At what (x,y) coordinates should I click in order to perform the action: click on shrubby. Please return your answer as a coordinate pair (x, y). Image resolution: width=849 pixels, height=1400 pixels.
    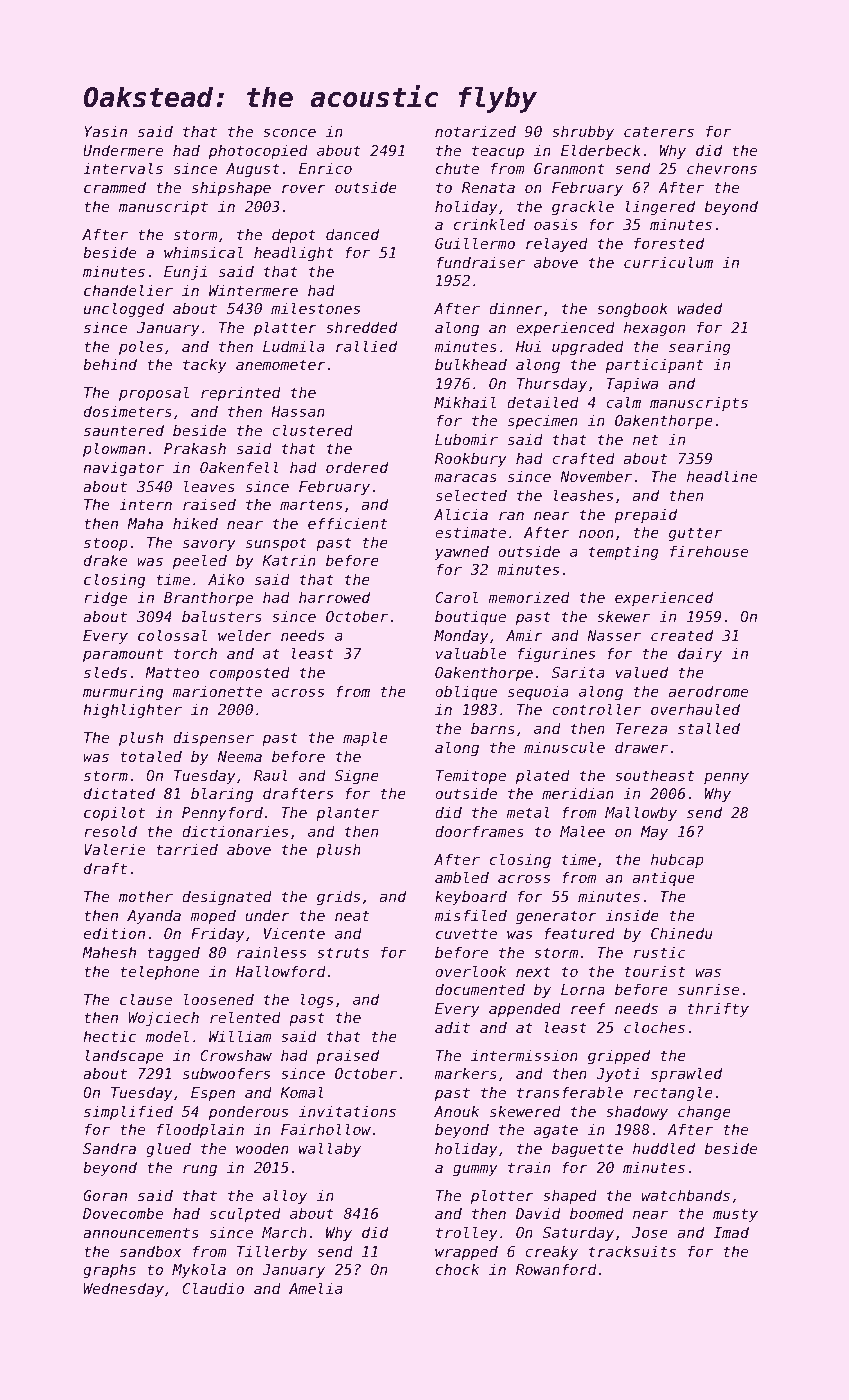
    Looking at the image, I should click on (583, 132).
